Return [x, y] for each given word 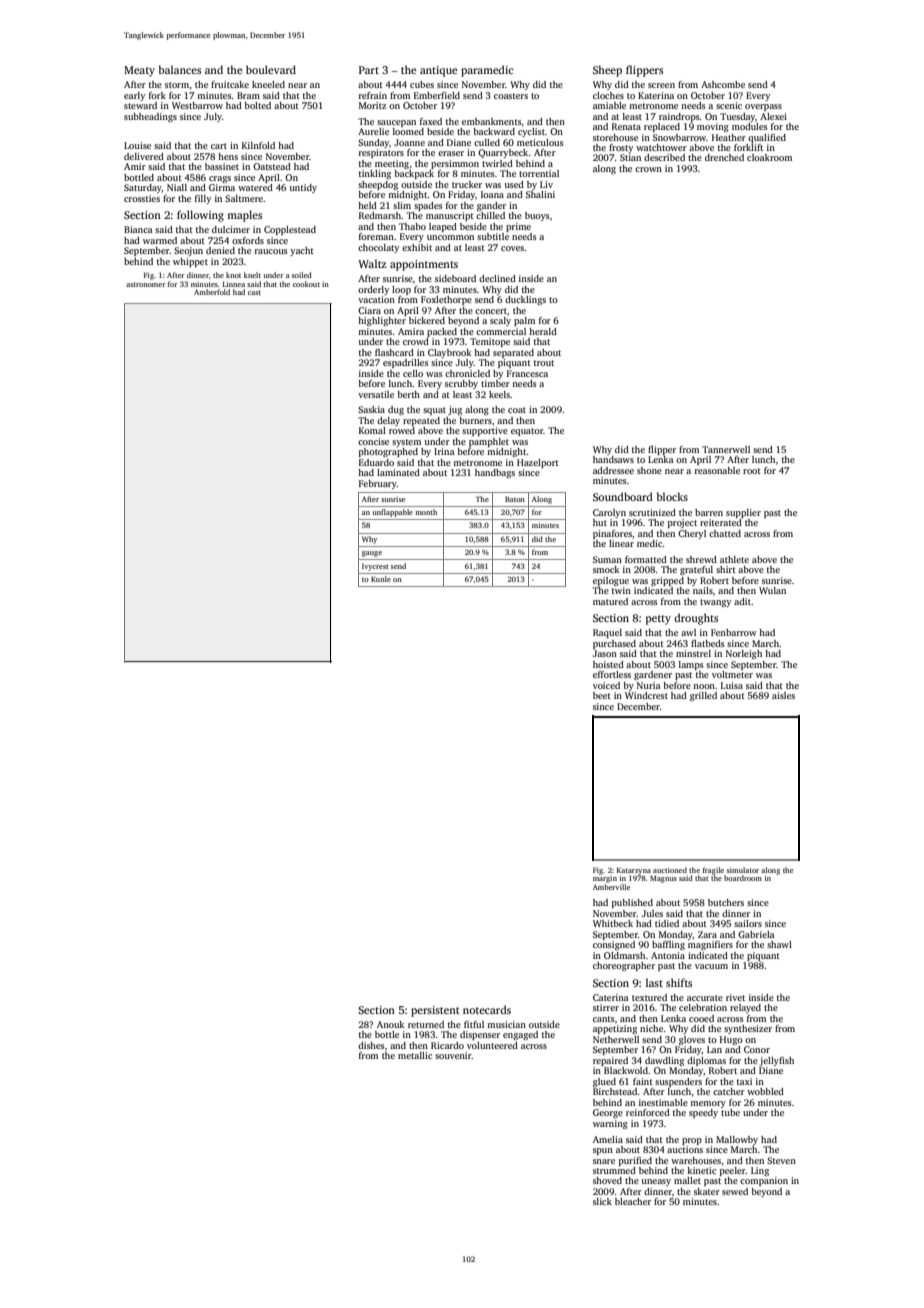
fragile [713, 871]
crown [648, 169]
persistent [435, 1011]
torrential [539, 173]
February [378, 484]
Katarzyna [634, 871]
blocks [672, 496]
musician [506, 1024]
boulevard [271, 69]
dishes [371, 1045]
